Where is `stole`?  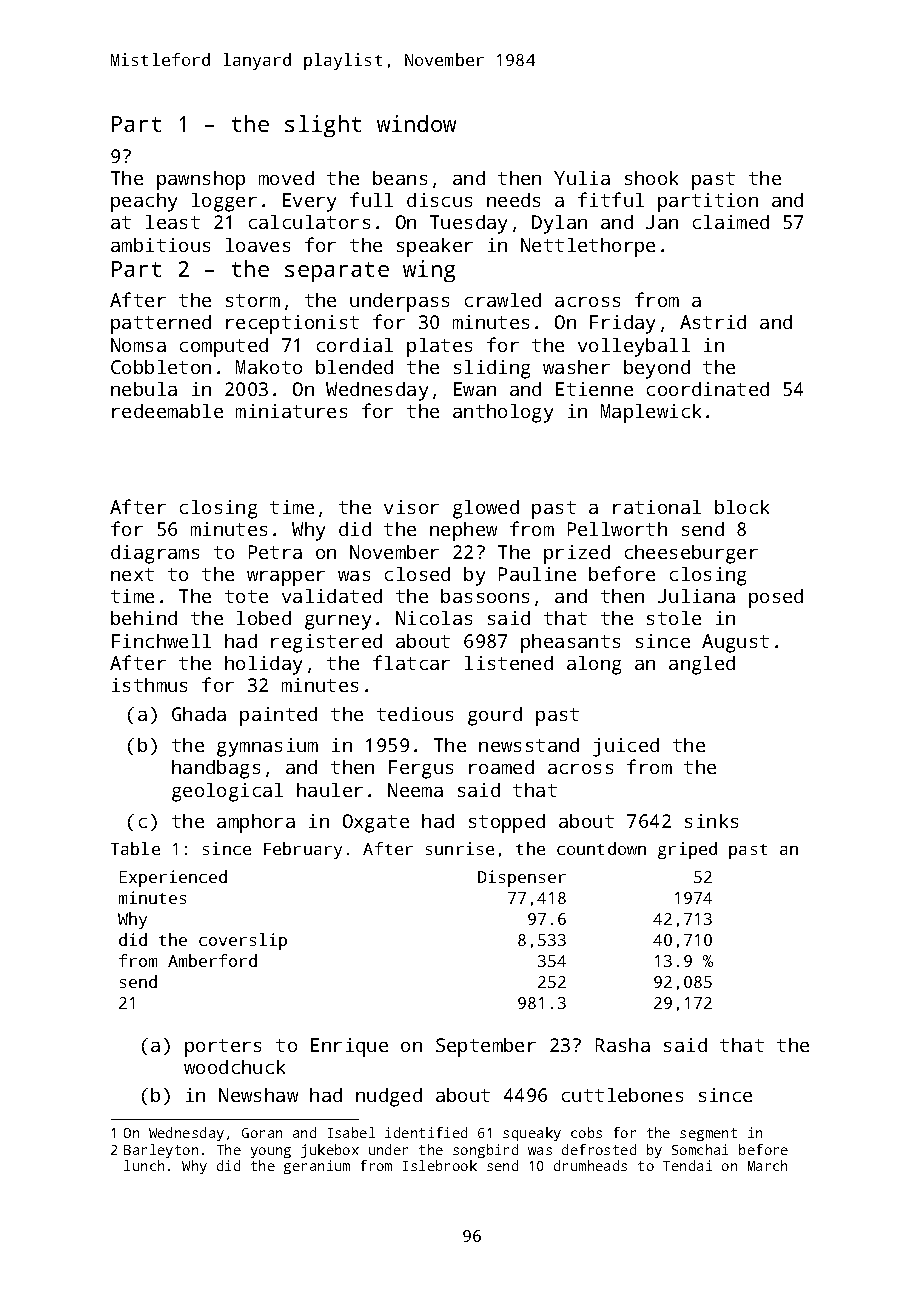
stole is located at coordinates (674, 618).
